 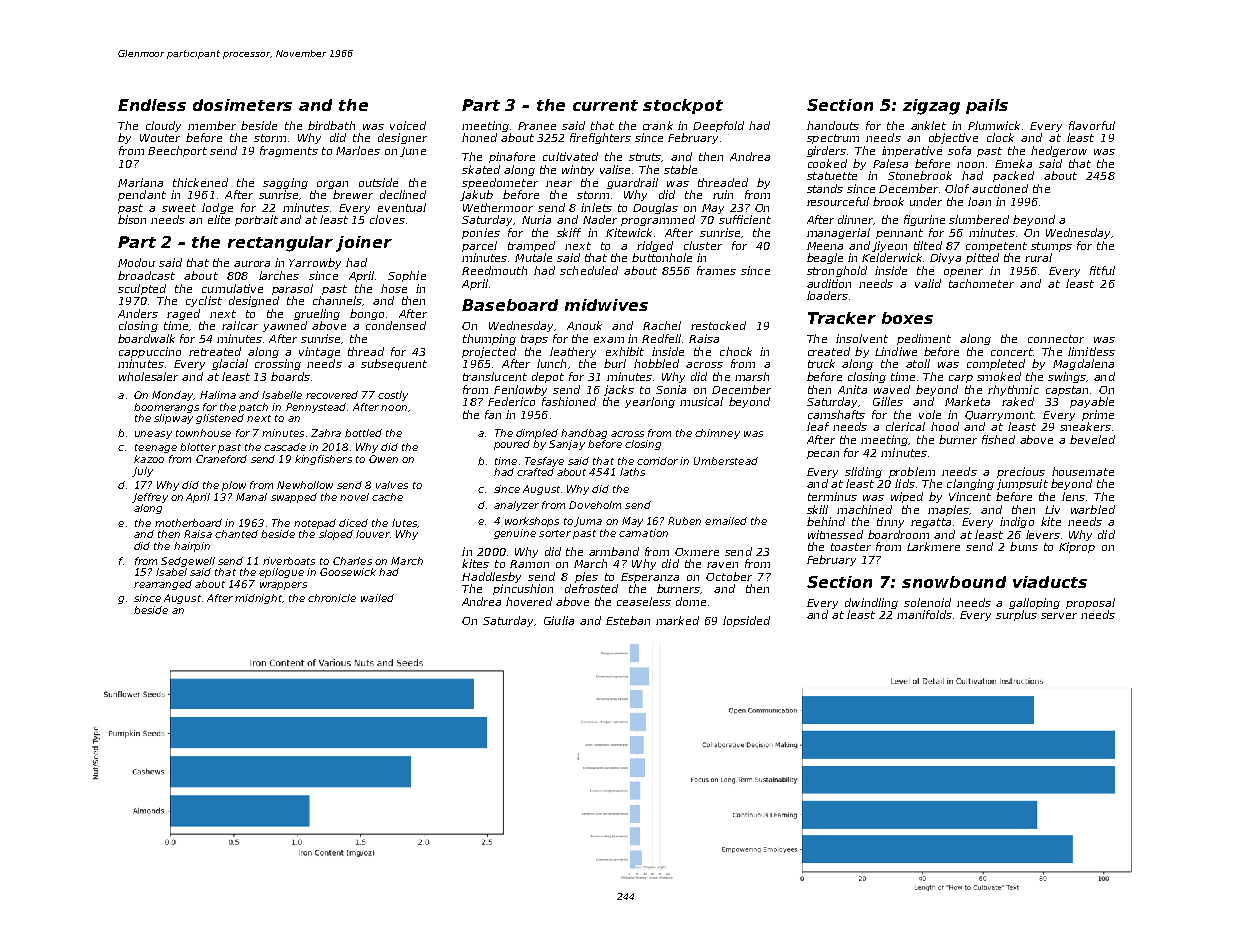 What do you see at coordinates (889, 246) in the screenshot?
I see `Jiyeon` at bounding box center [889, 246].
